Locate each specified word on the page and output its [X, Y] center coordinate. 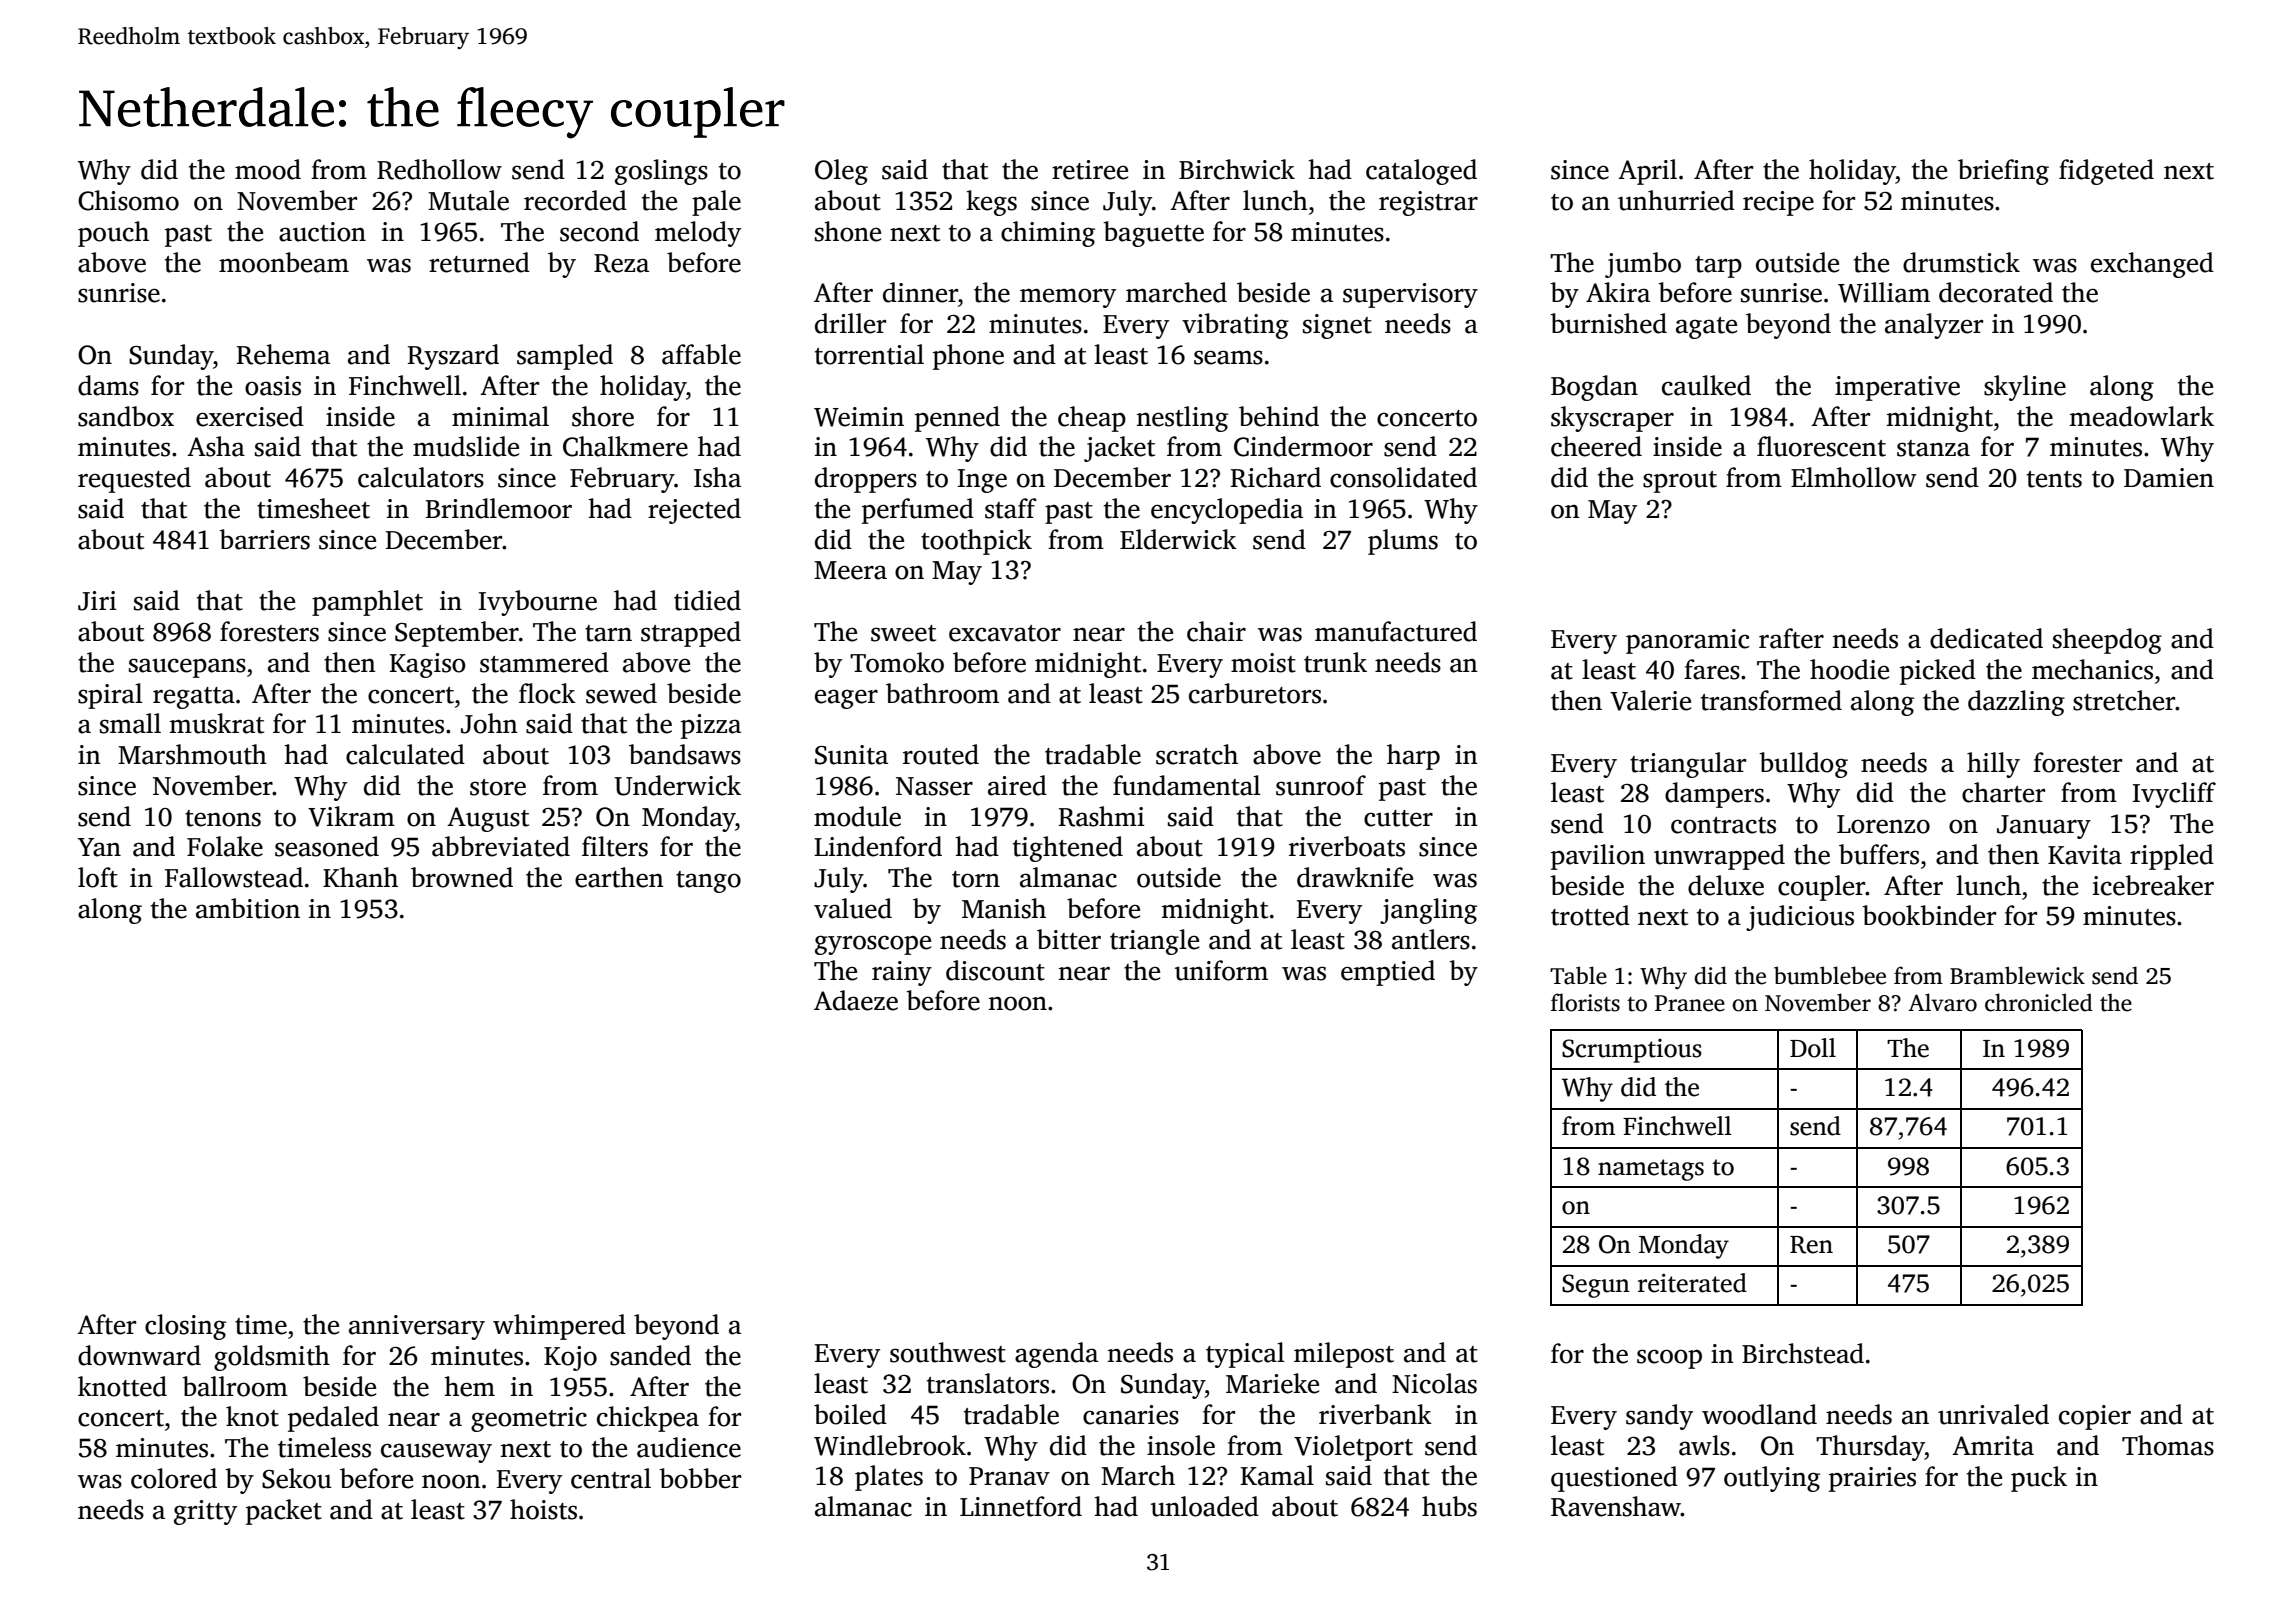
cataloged [1421, 172]
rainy [902, 973]
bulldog [1803, 765]
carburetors [1255, 693]
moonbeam [284, 262]
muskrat [217, 723]
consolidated [1403, 477]
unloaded [1205, 1506]
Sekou [297, 1478]
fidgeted [2106, 172]
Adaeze [856, 1000]
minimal [500, 416]
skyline [2025, 388]
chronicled [2039, 1002]
